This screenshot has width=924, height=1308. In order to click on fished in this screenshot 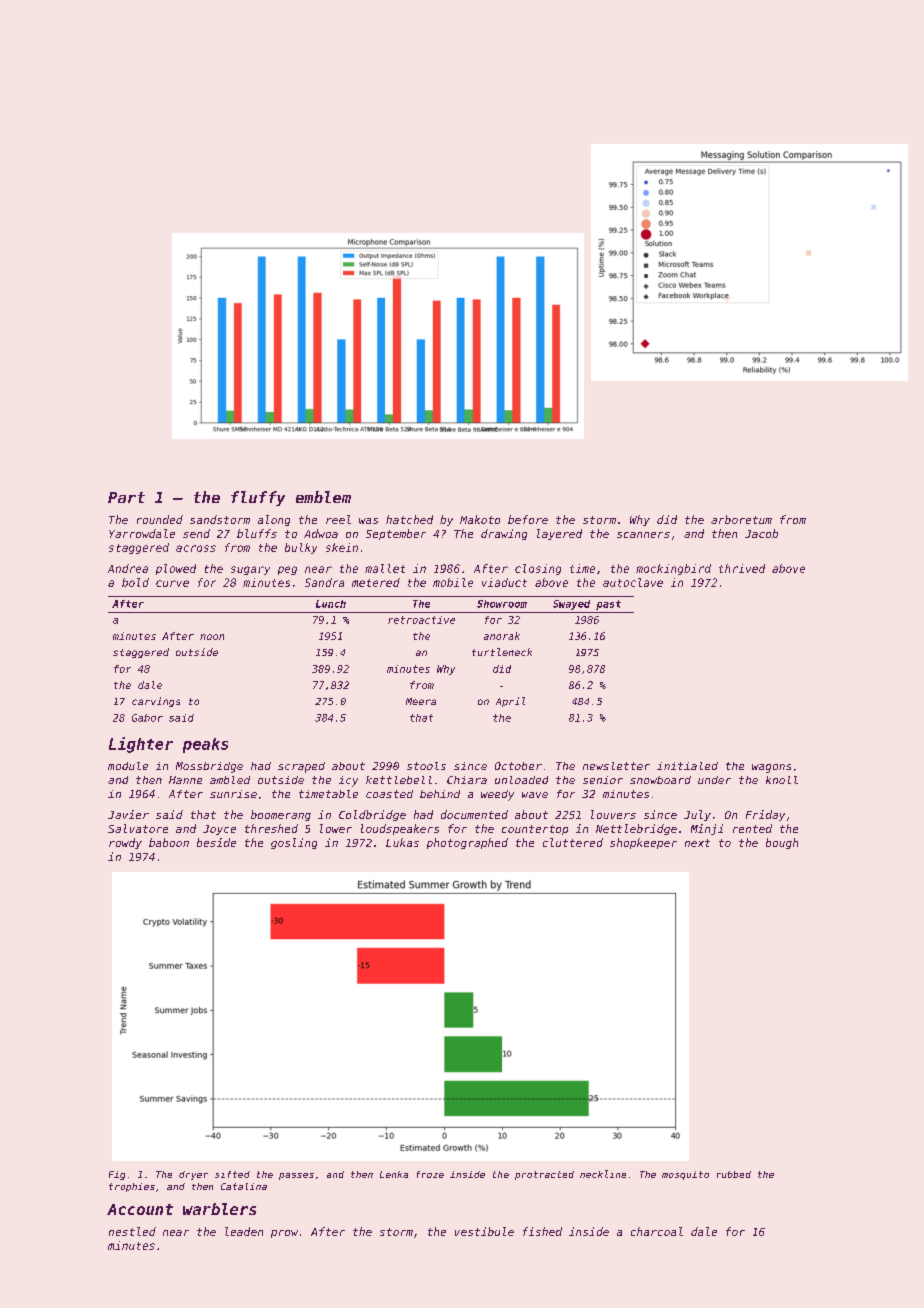, I will do `click(542, 1231)`.
